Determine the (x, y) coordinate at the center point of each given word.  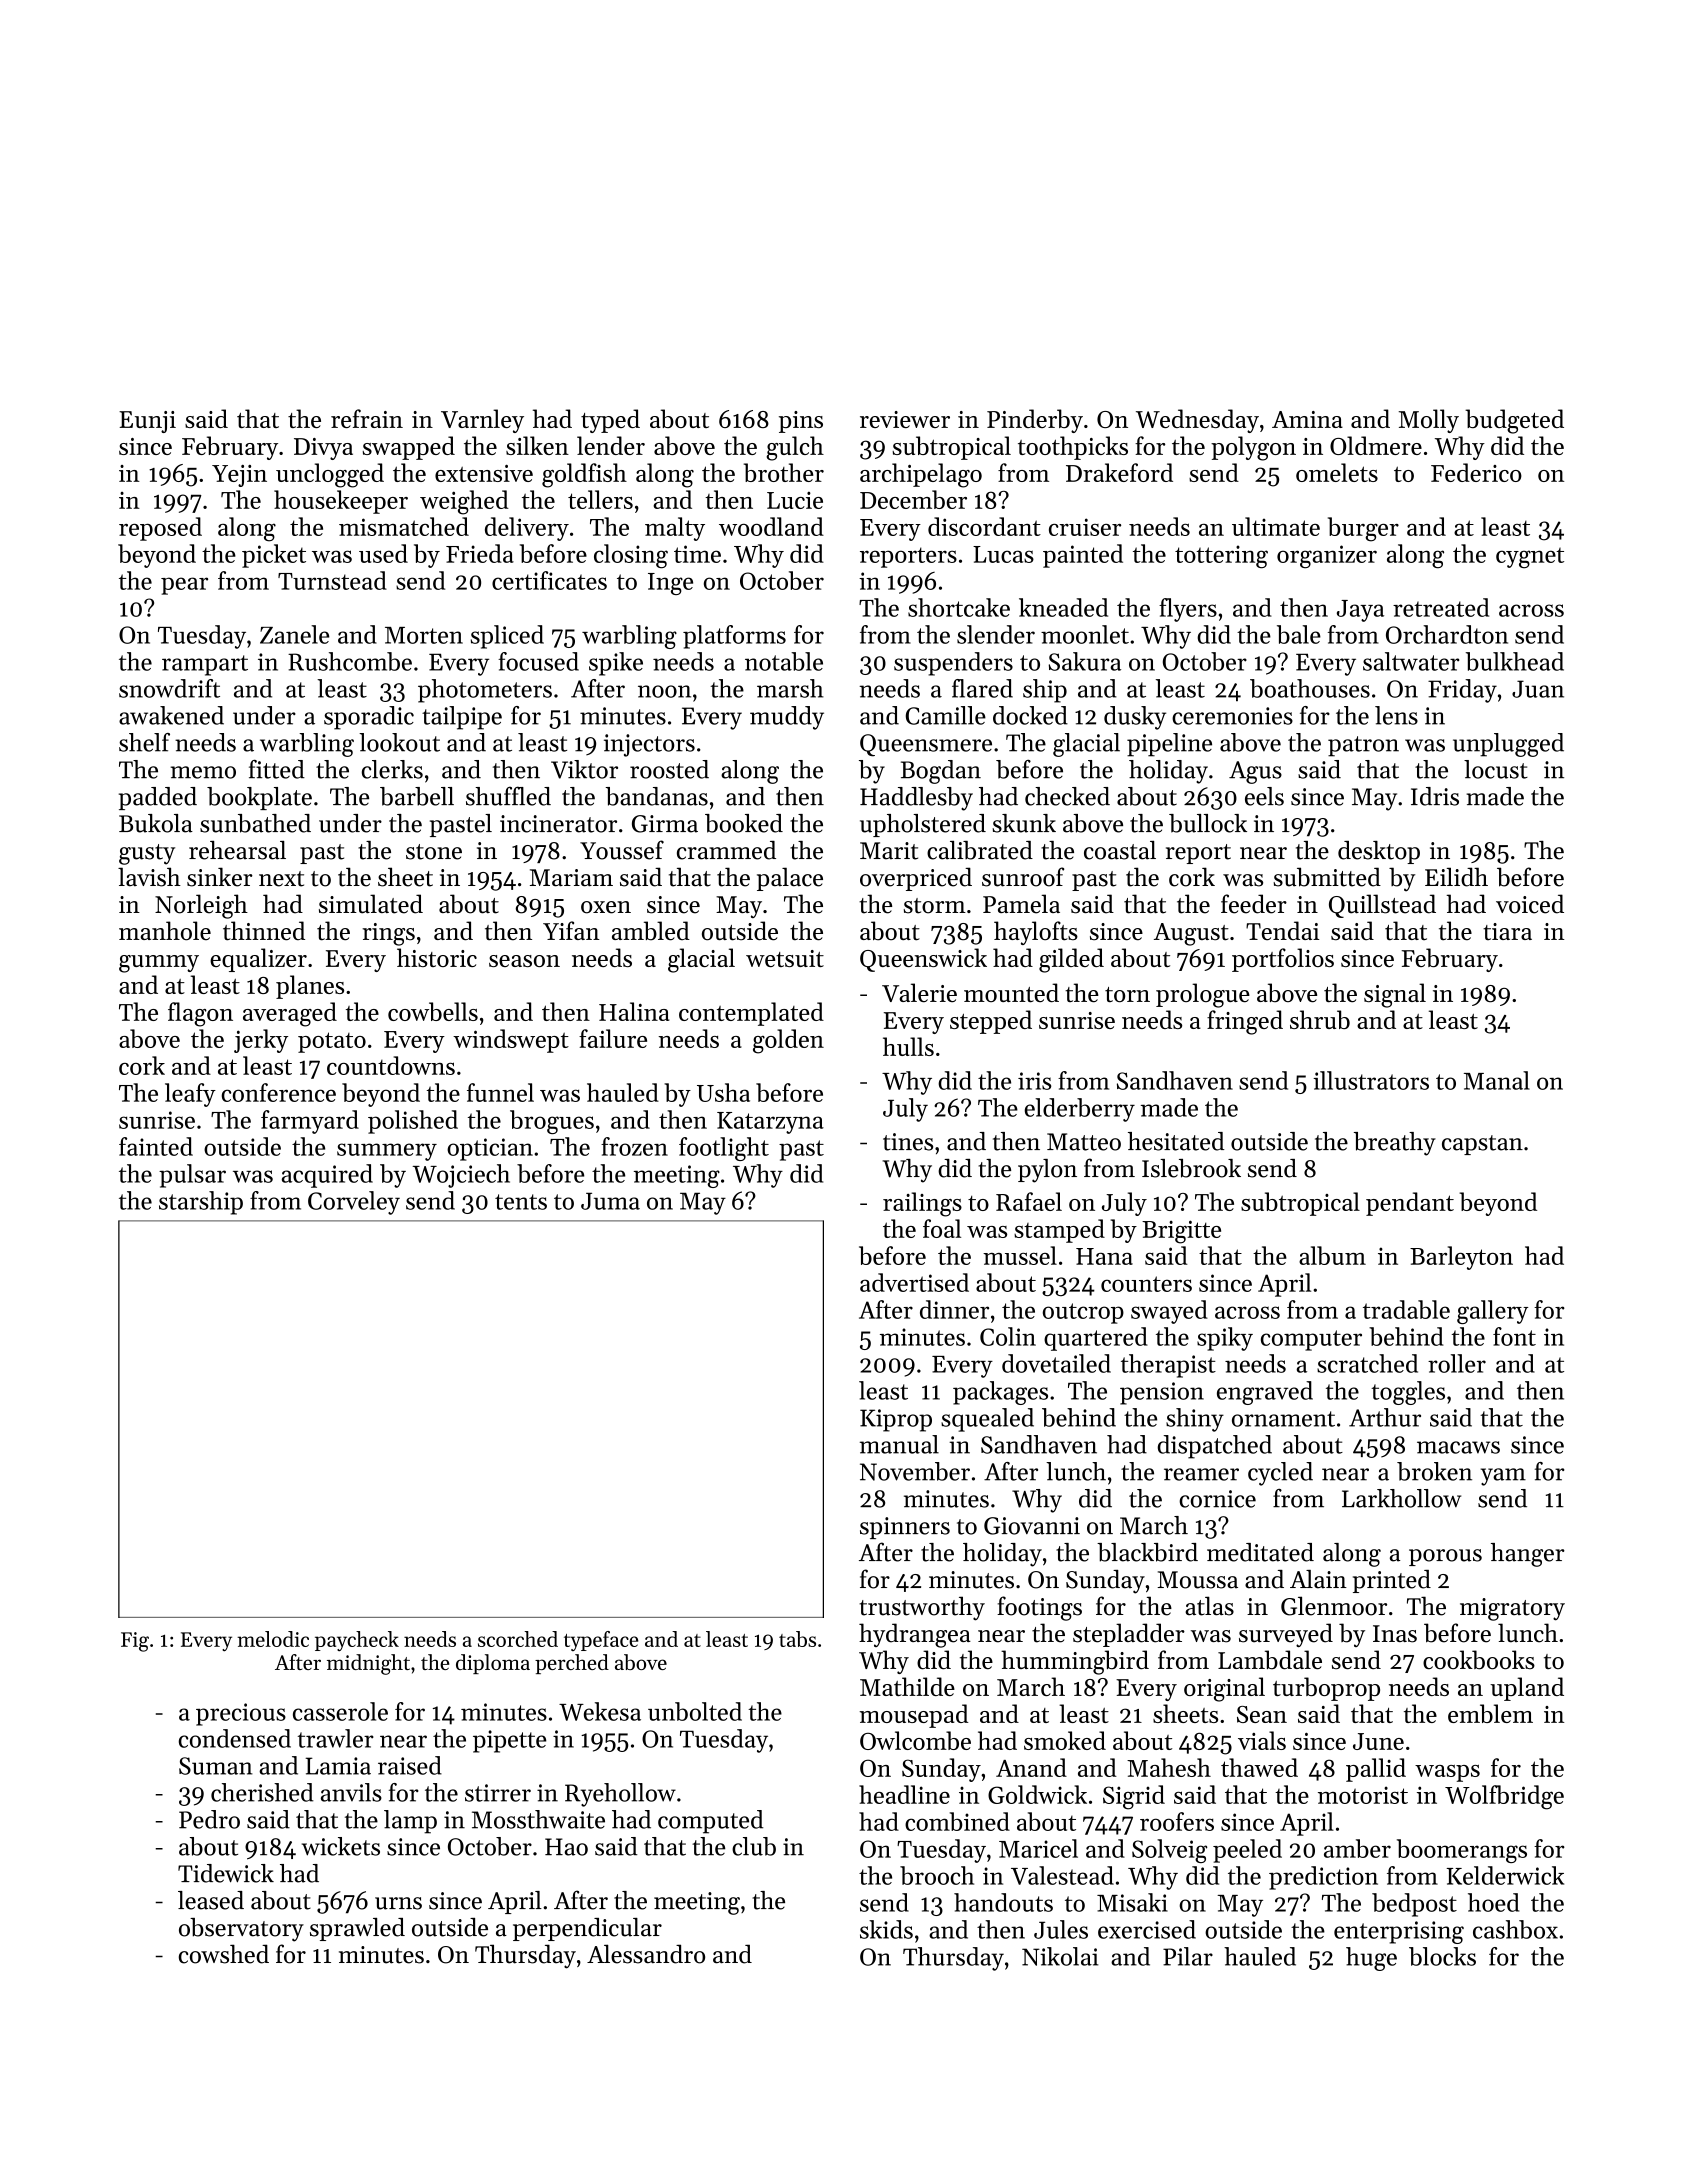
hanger (1528, 1555)
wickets (341, 1846)
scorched (518, 1639)
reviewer (905, 419)
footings (1039, 1608)
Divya (323, 449)
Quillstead (1382, 906)
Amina (1307, 419)
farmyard (310, 1122)
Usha (723, 1092)
